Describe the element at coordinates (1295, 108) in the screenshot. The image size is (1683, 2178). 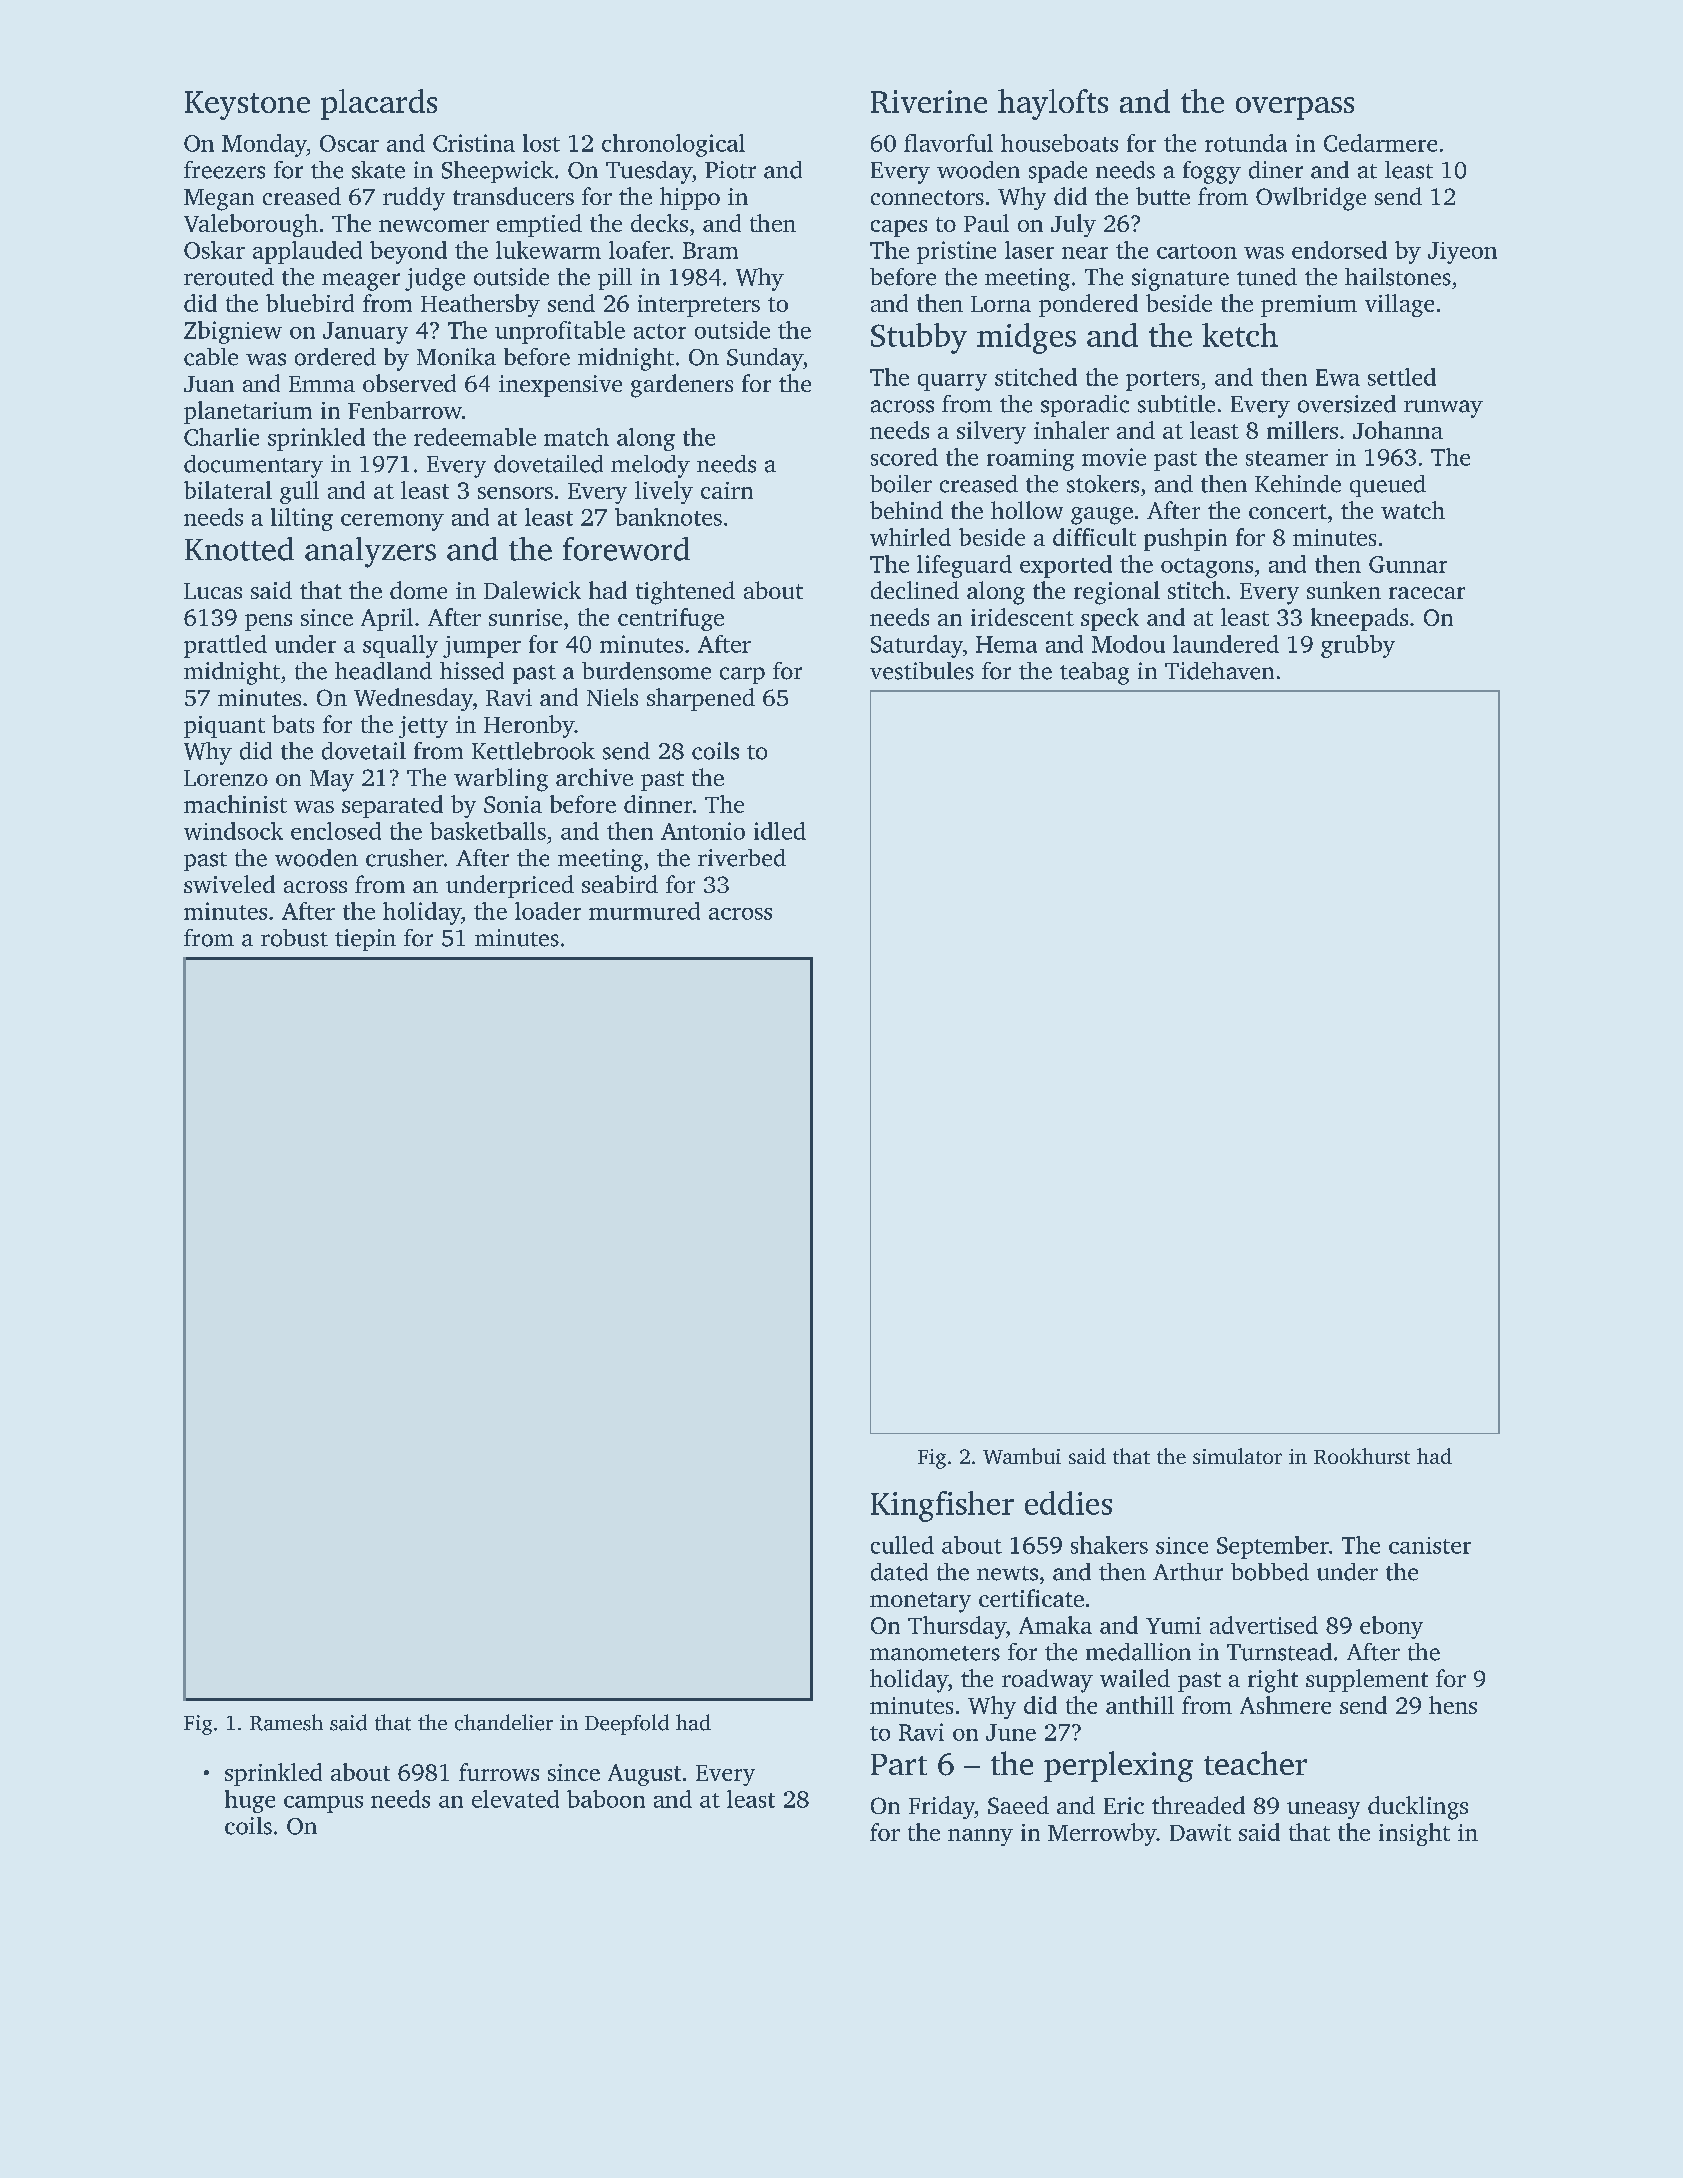
I see `overpass` at that location.
